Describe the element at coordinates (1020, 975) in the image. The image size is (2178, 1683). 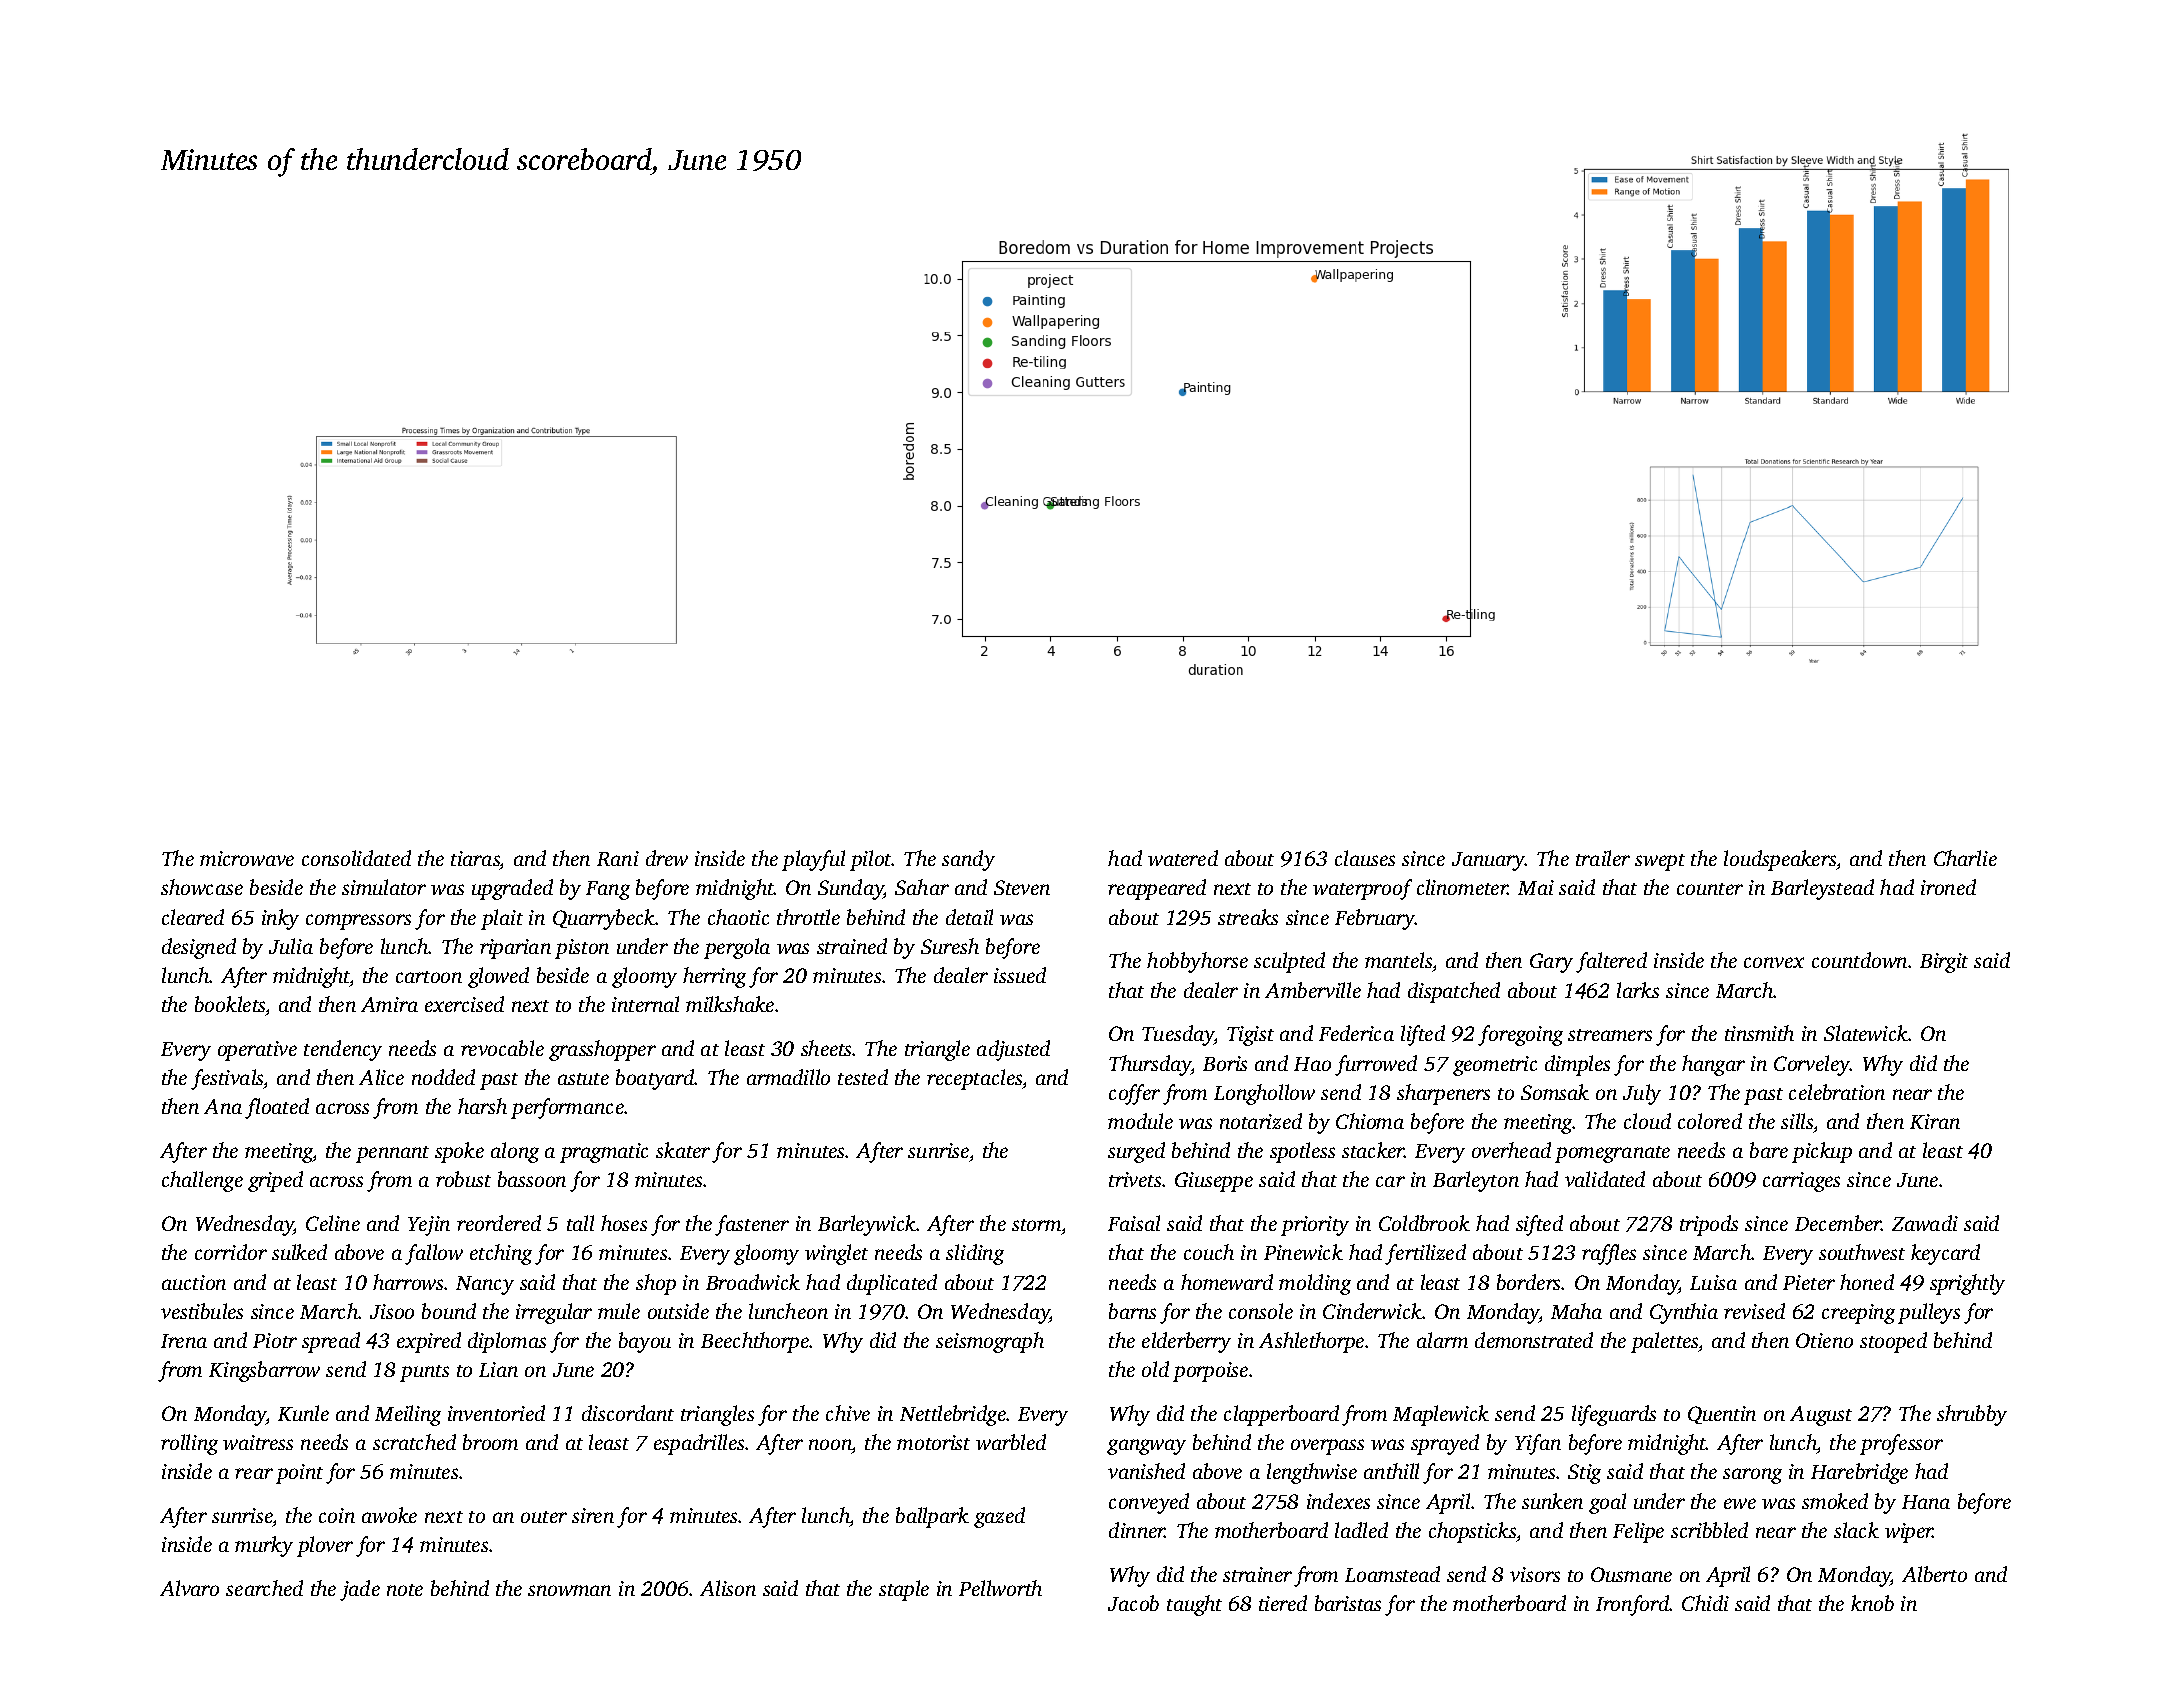
I see `issued` at that location.
